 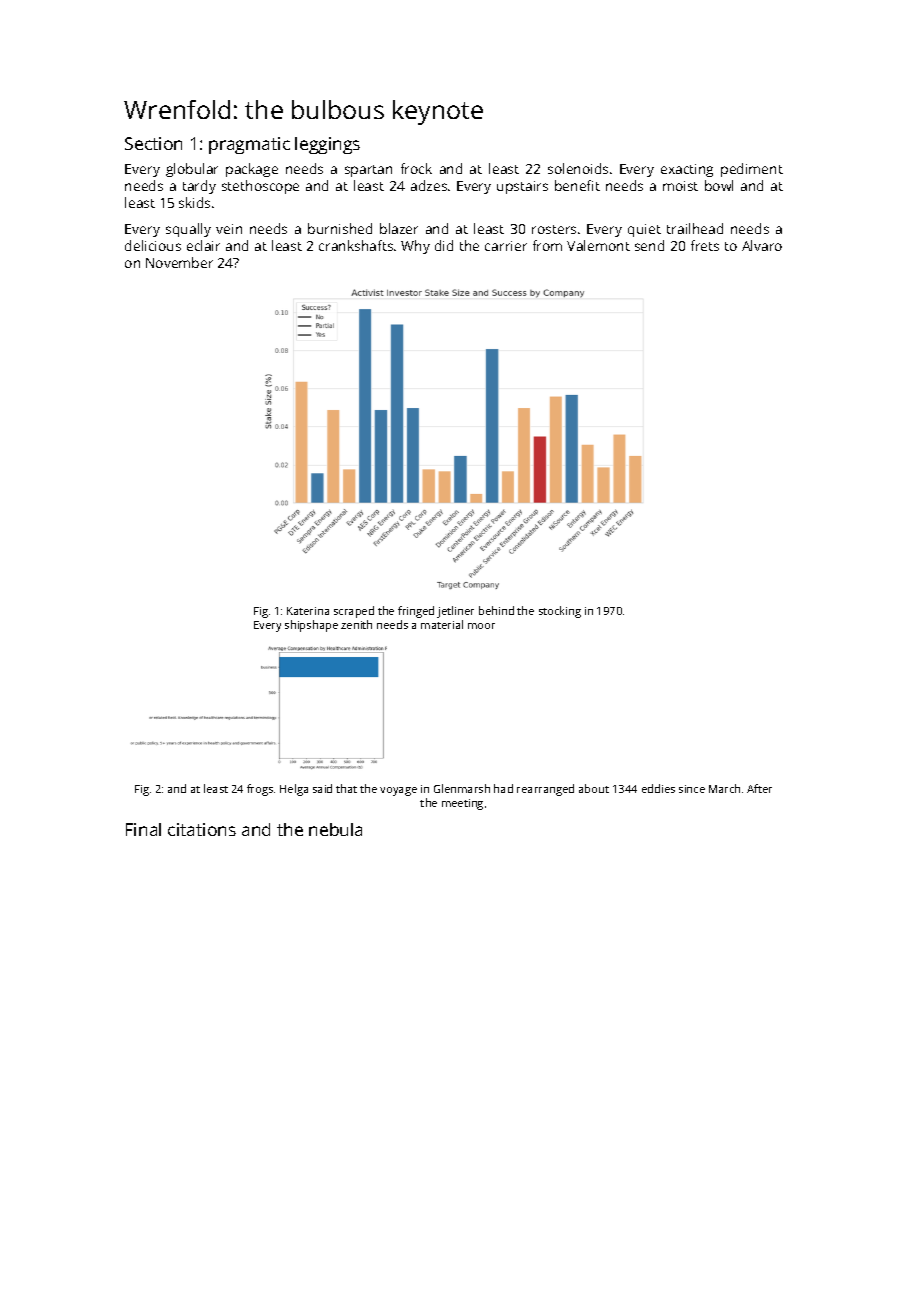 I want to click on blazer, so click(x=399, y=228).
